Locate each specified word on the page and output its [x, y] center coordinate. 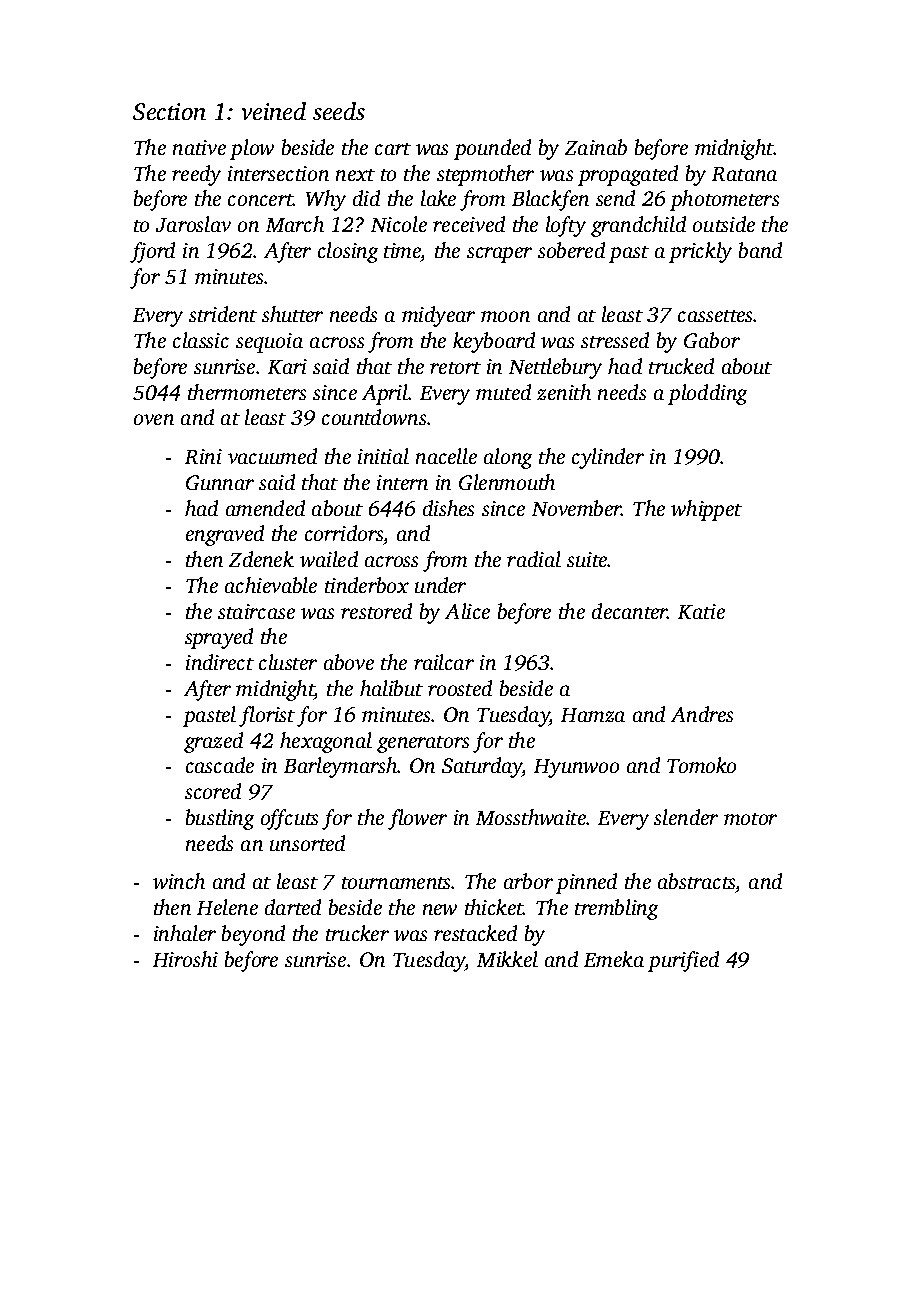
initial [383, 456]
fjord [152, 252]
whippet [706, 510]
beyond [253, 935]
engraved [225, 535]
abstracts [696, 881]
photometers [724, 200]
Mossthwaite [531, 817]
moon [505, 316]
